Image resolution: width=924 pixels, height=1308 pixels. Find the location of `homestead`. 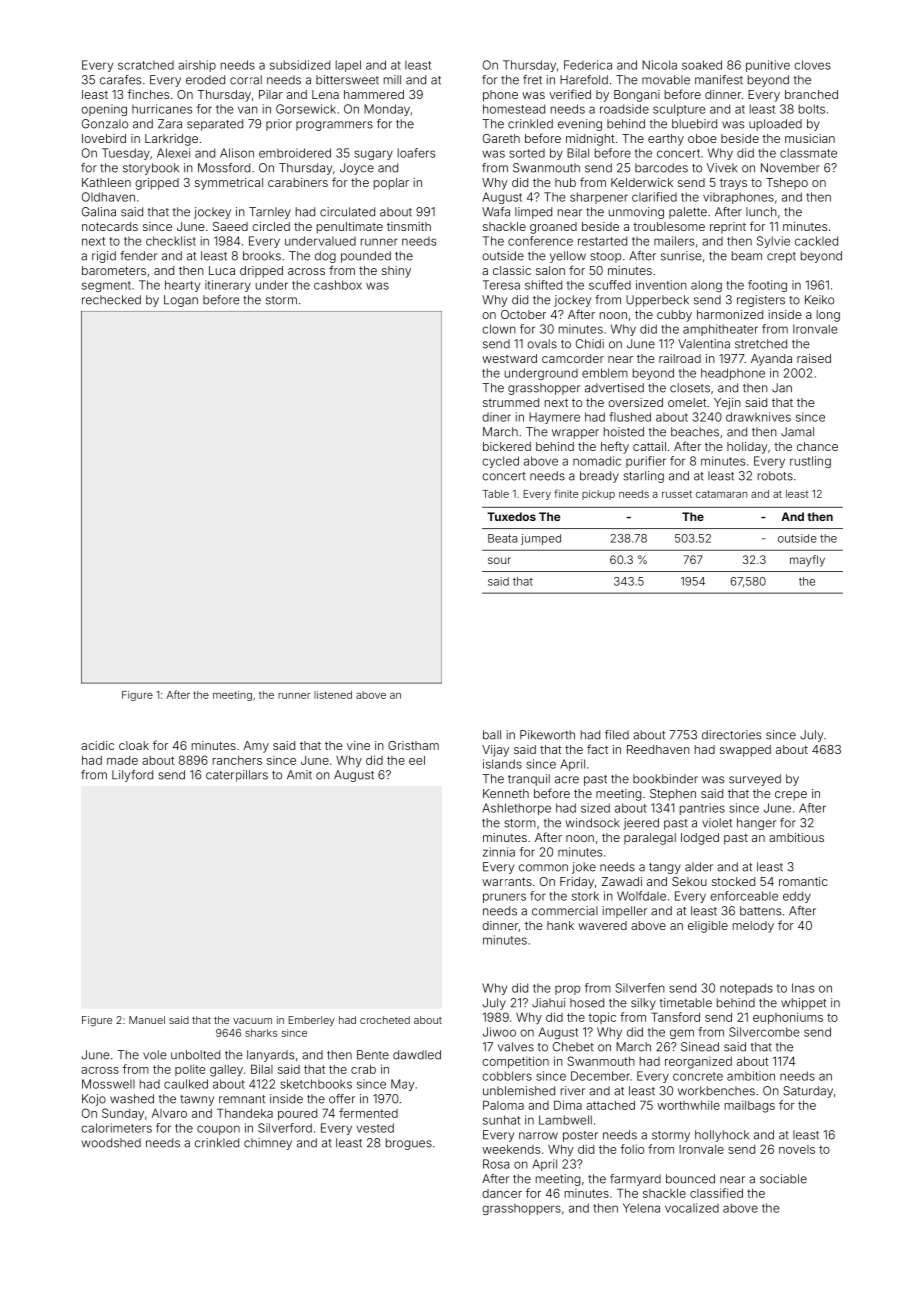

homestead is located at coordinates (514, 109).
